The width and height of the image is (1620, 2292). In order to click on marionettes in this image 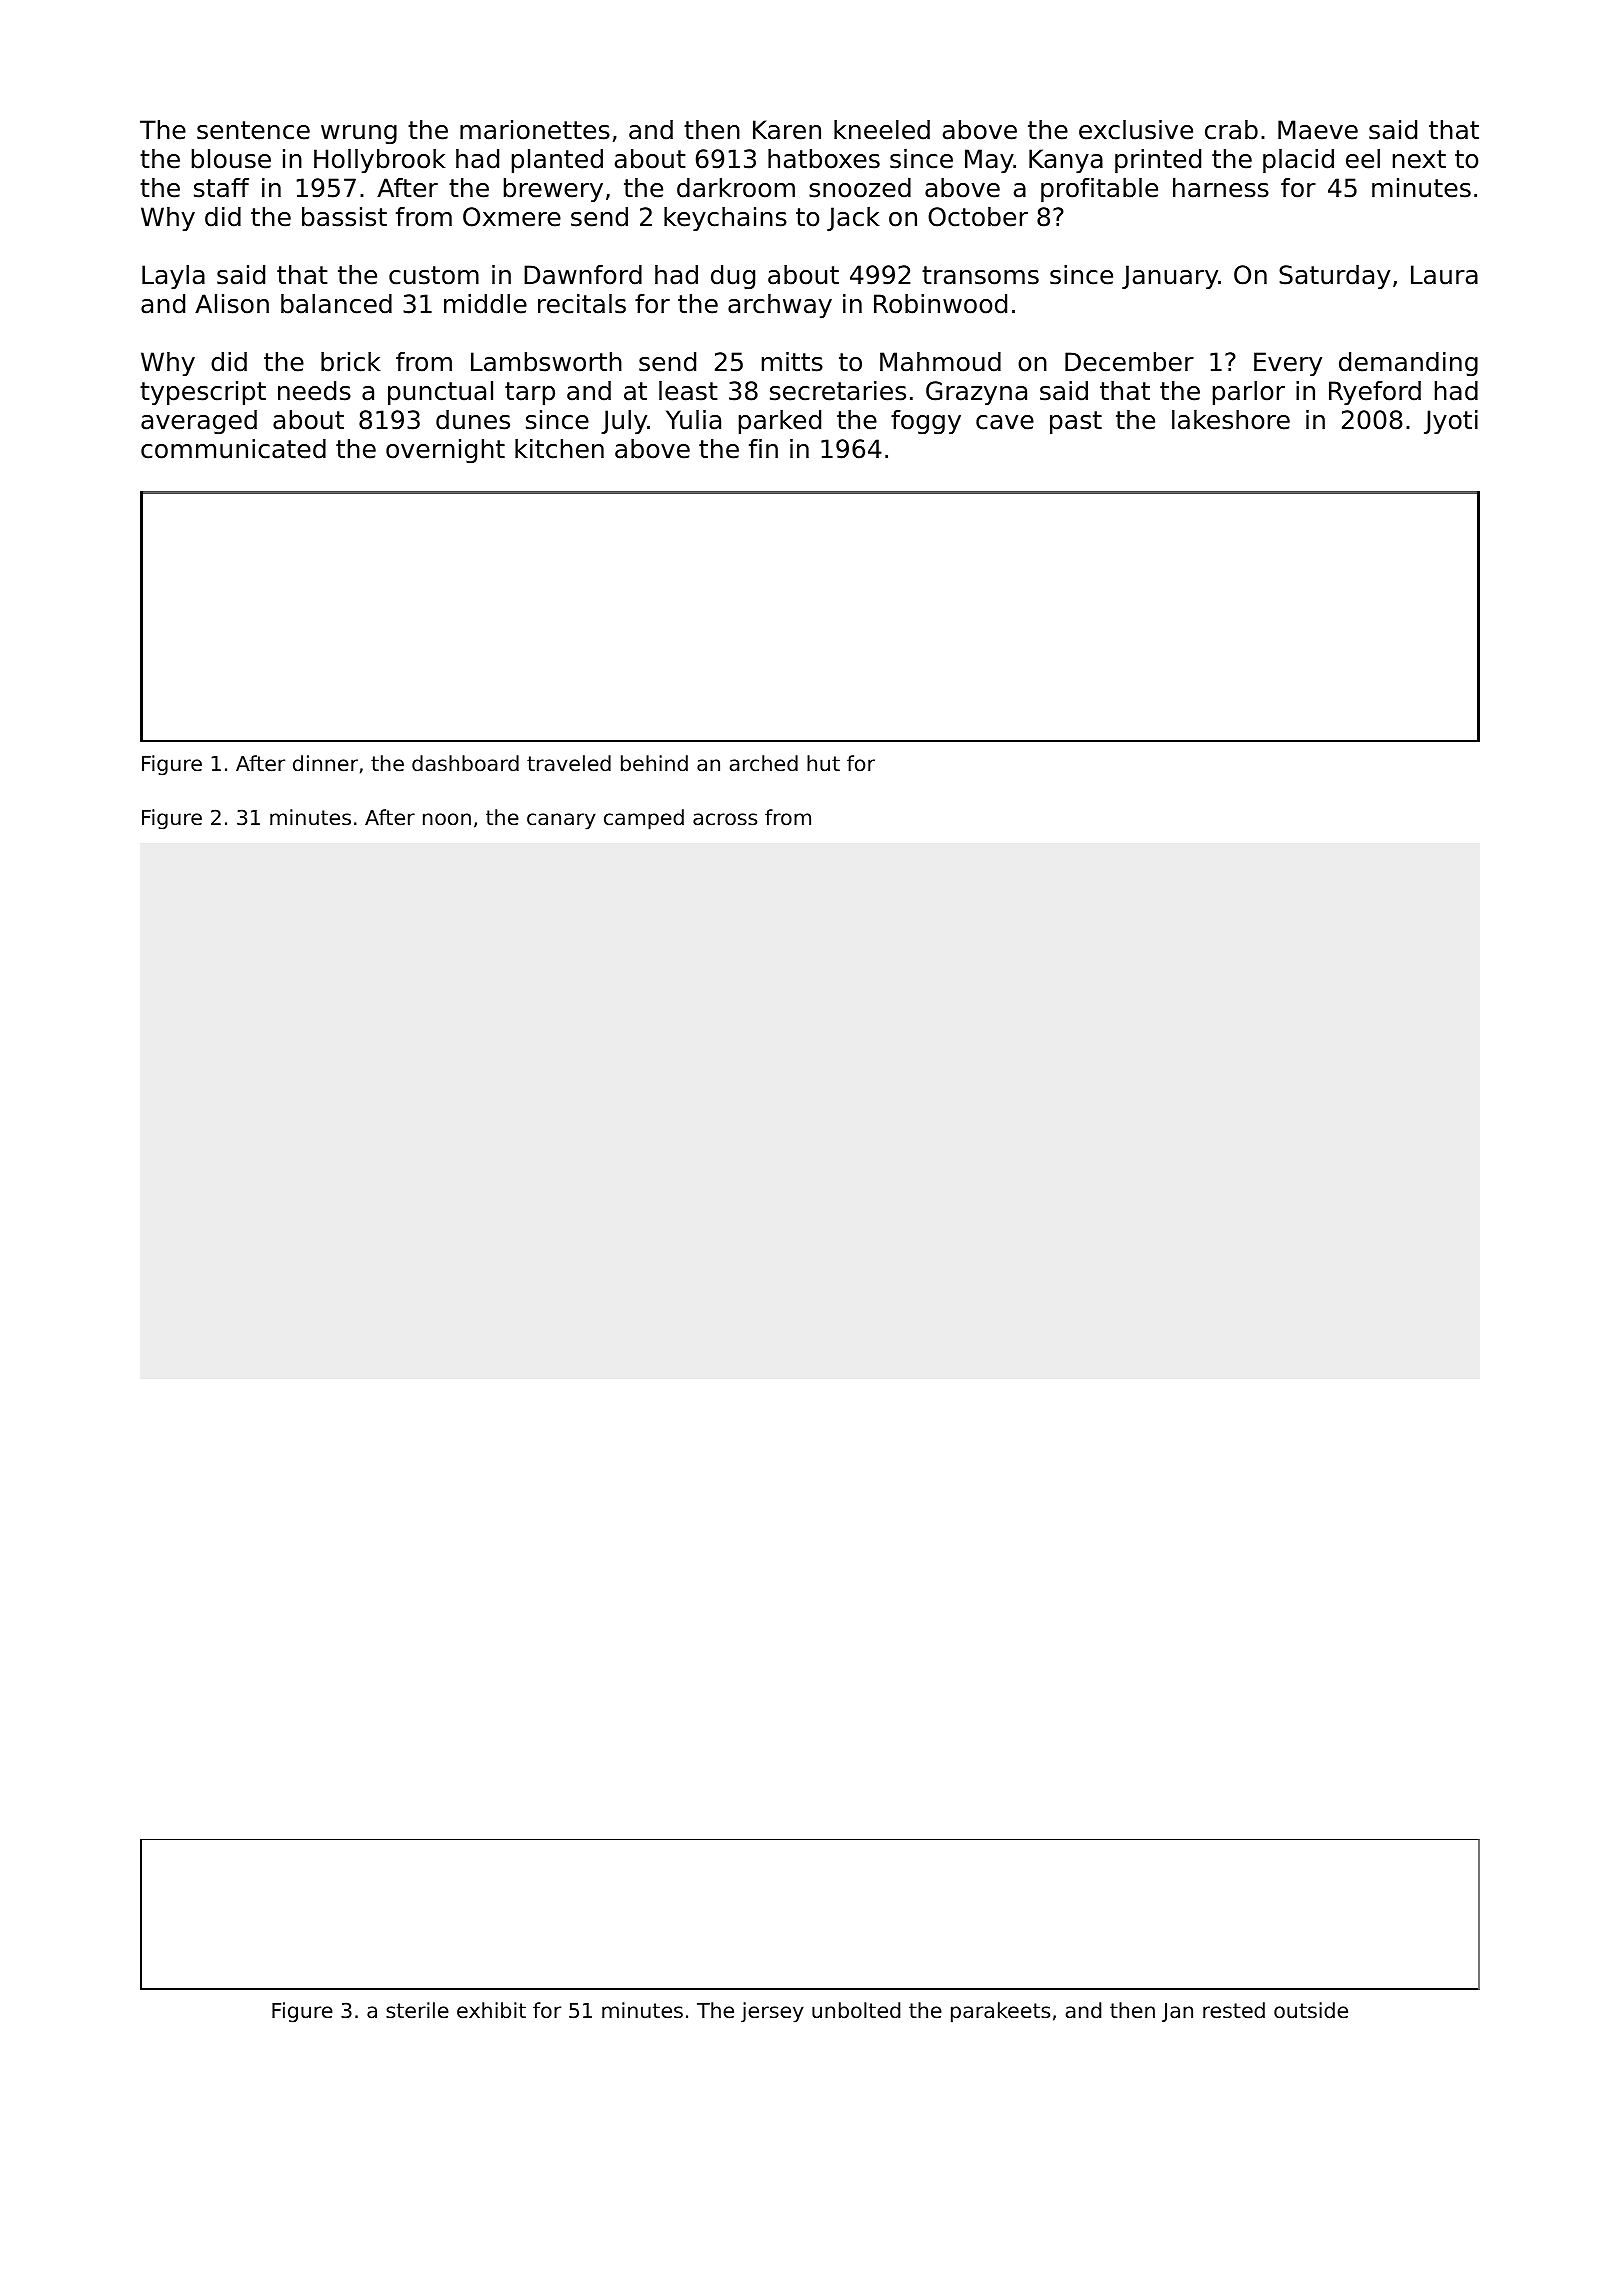, I will do `click(535, 130)`.
